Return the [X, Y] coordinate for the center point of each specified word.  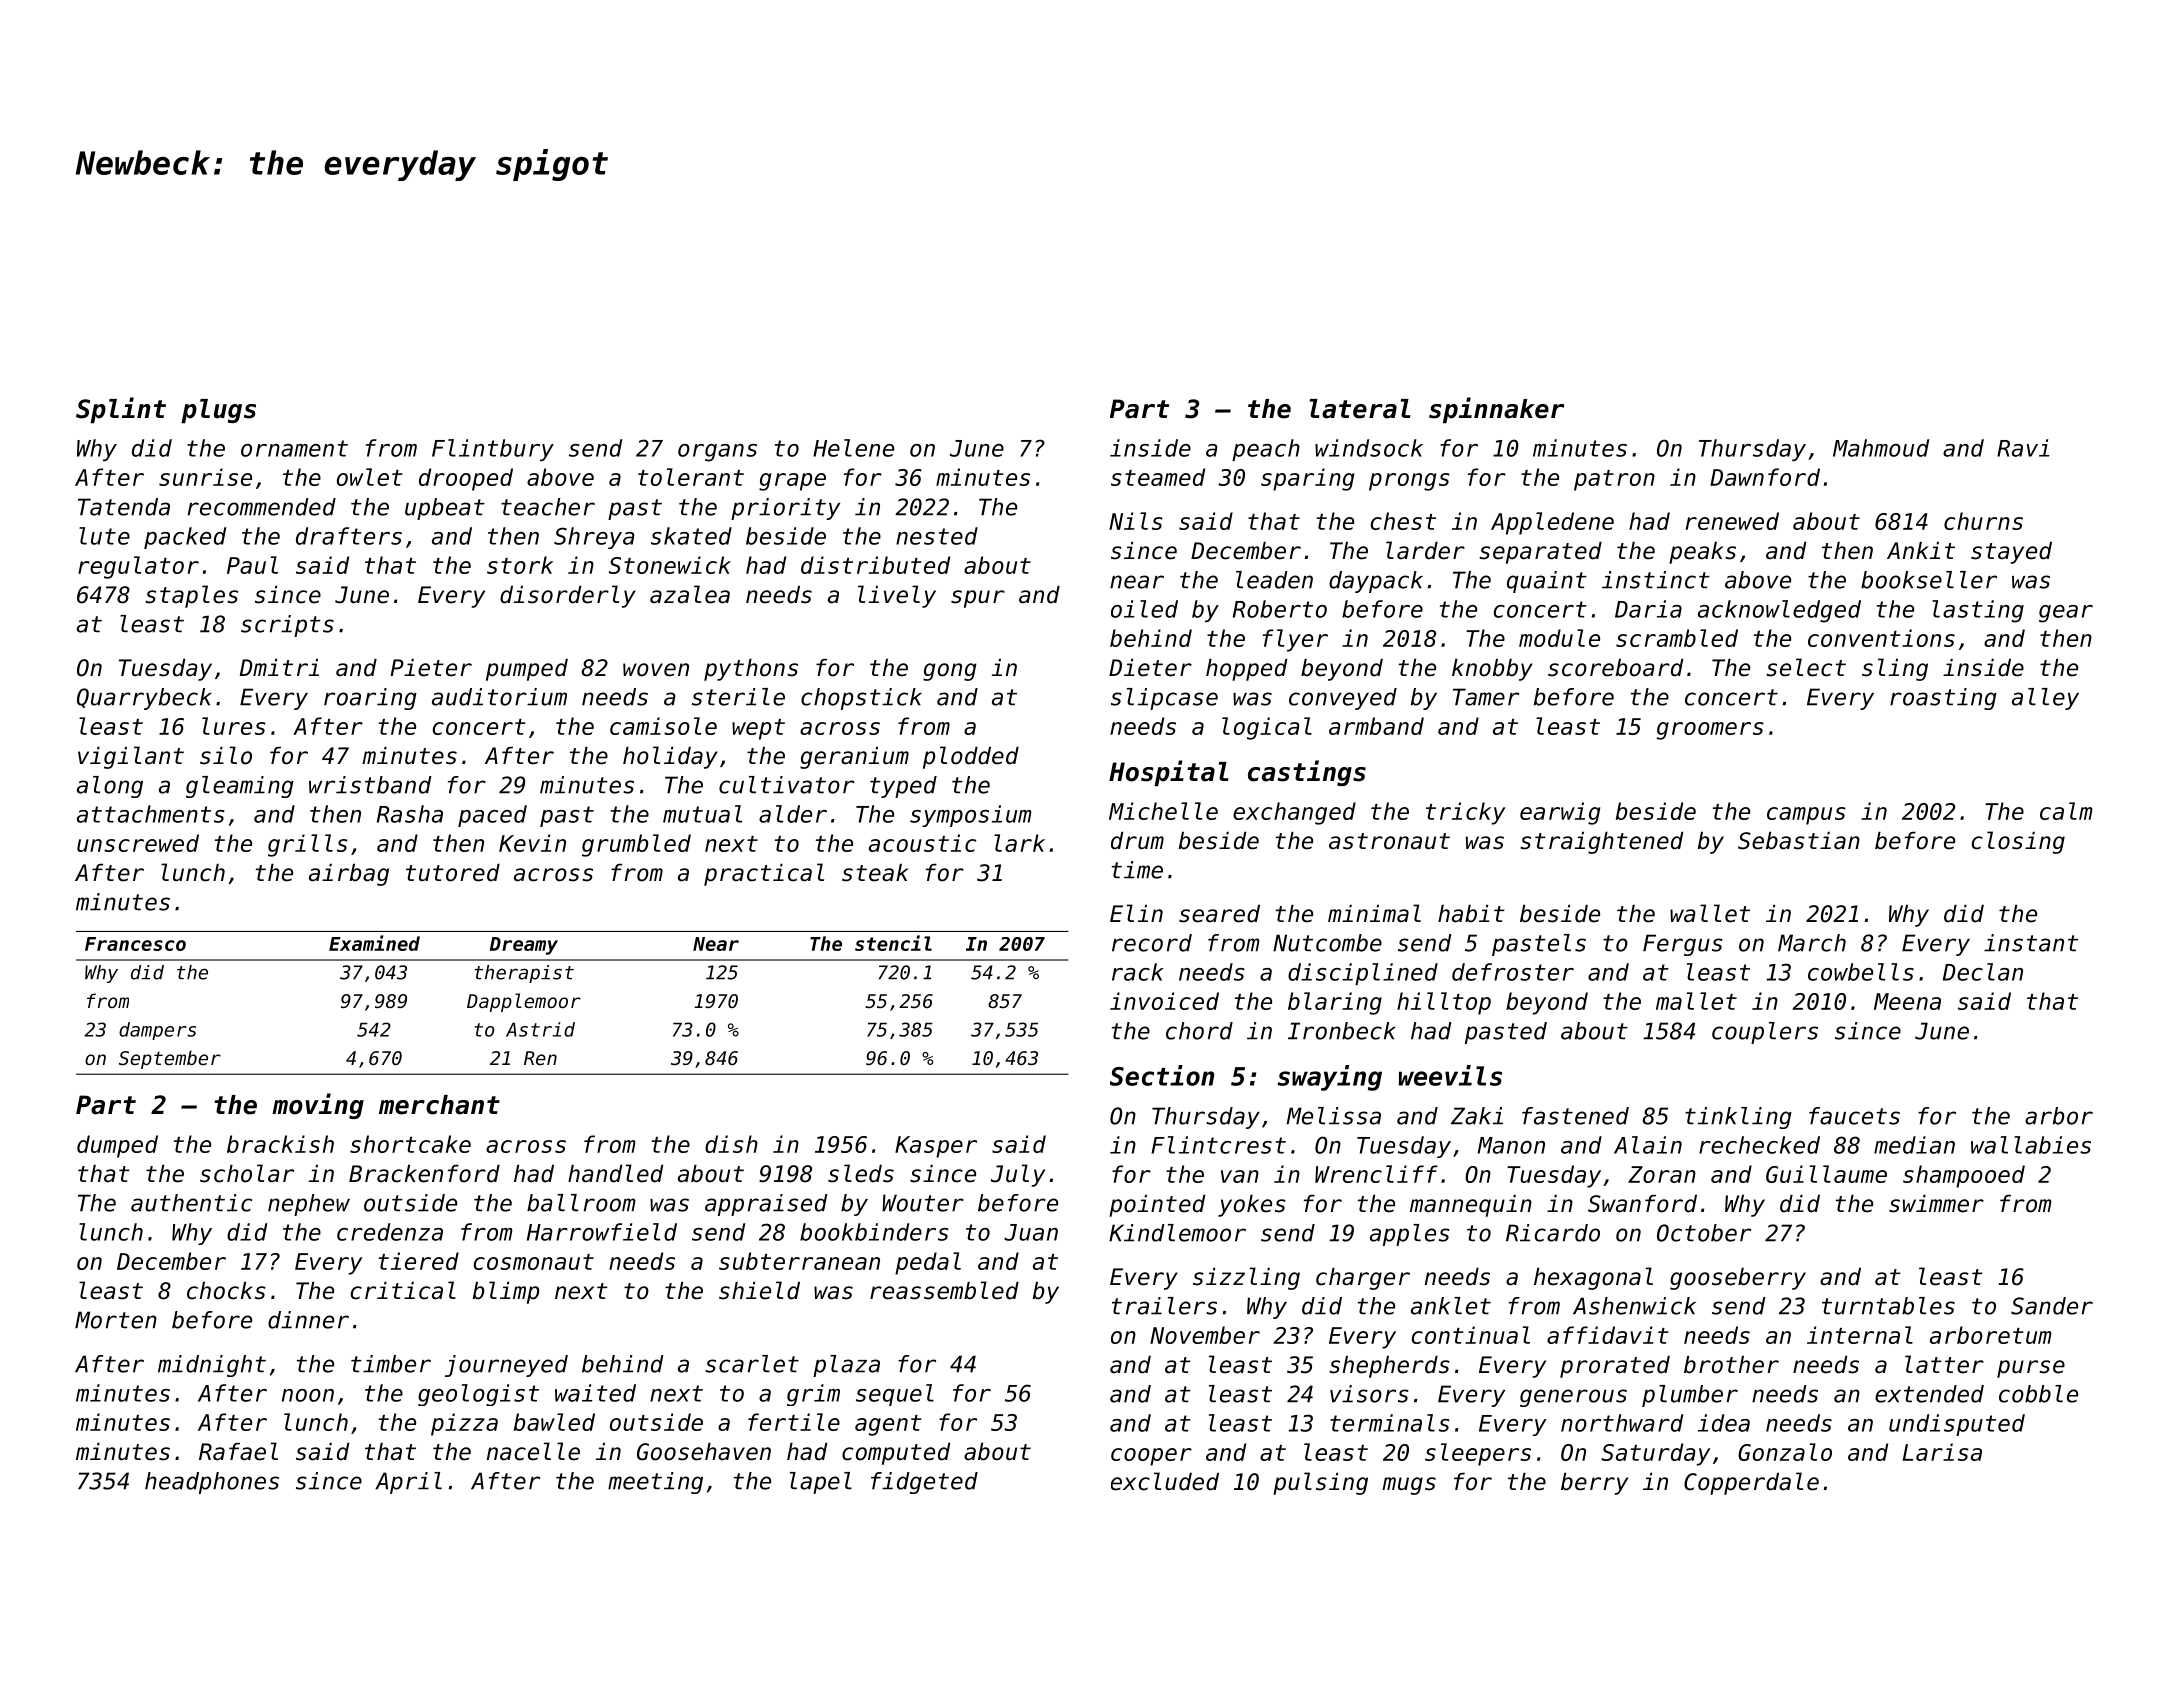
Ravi [2023, 448]
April [408, 1483]
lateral [1360, 409]
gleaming [240, 787]
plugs [218, 411]
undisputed [1957, 1425]
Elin [1136, 913]
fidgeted [924, 1483]
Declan [1983, 972]
